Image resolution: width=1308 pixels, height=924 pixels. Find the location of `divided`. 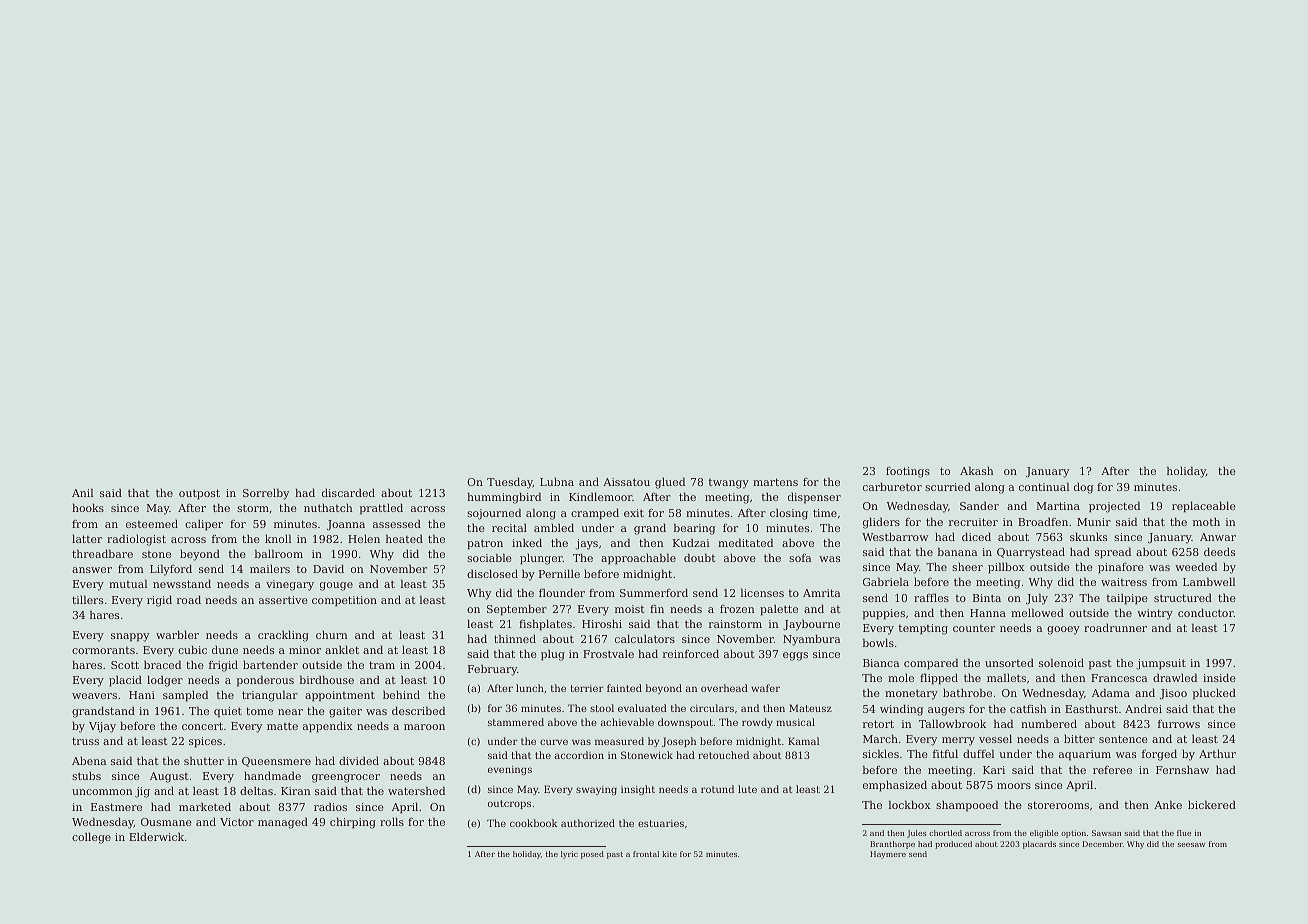

divided is located at coordinates (359, 760).
